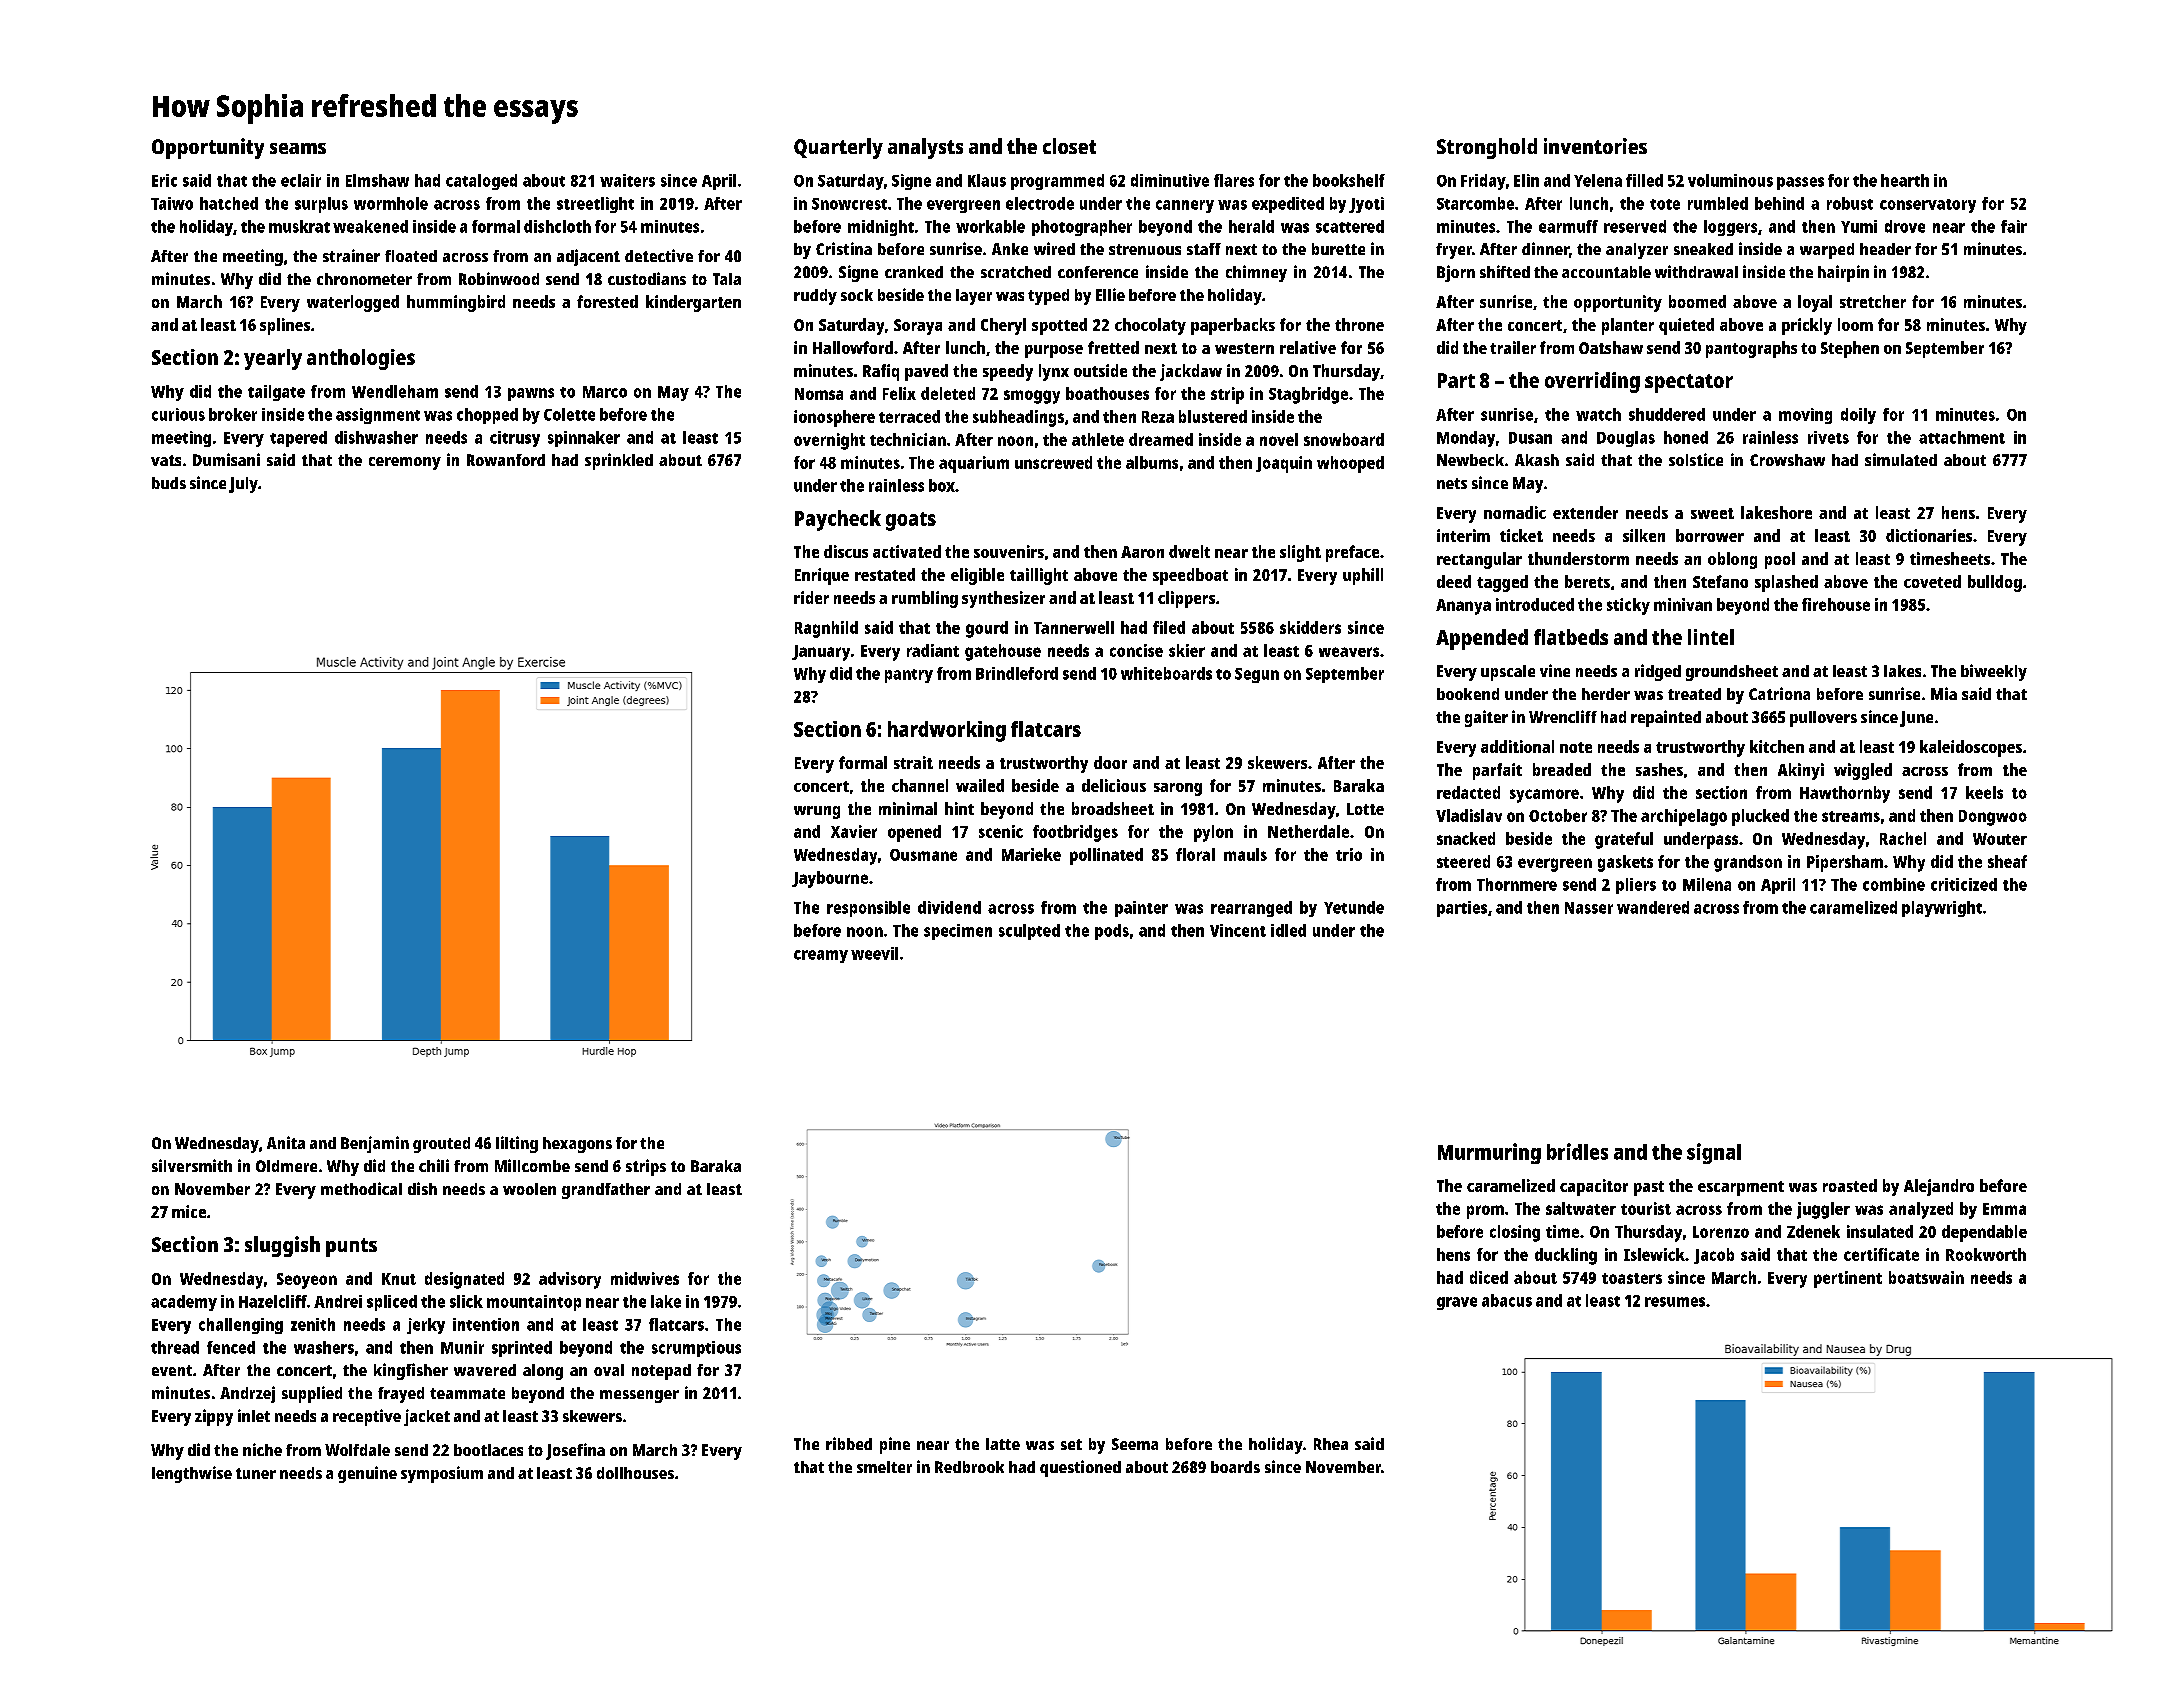 This document has height=1683, width=2178. I want to click on midwives, so click(645, 1278).
